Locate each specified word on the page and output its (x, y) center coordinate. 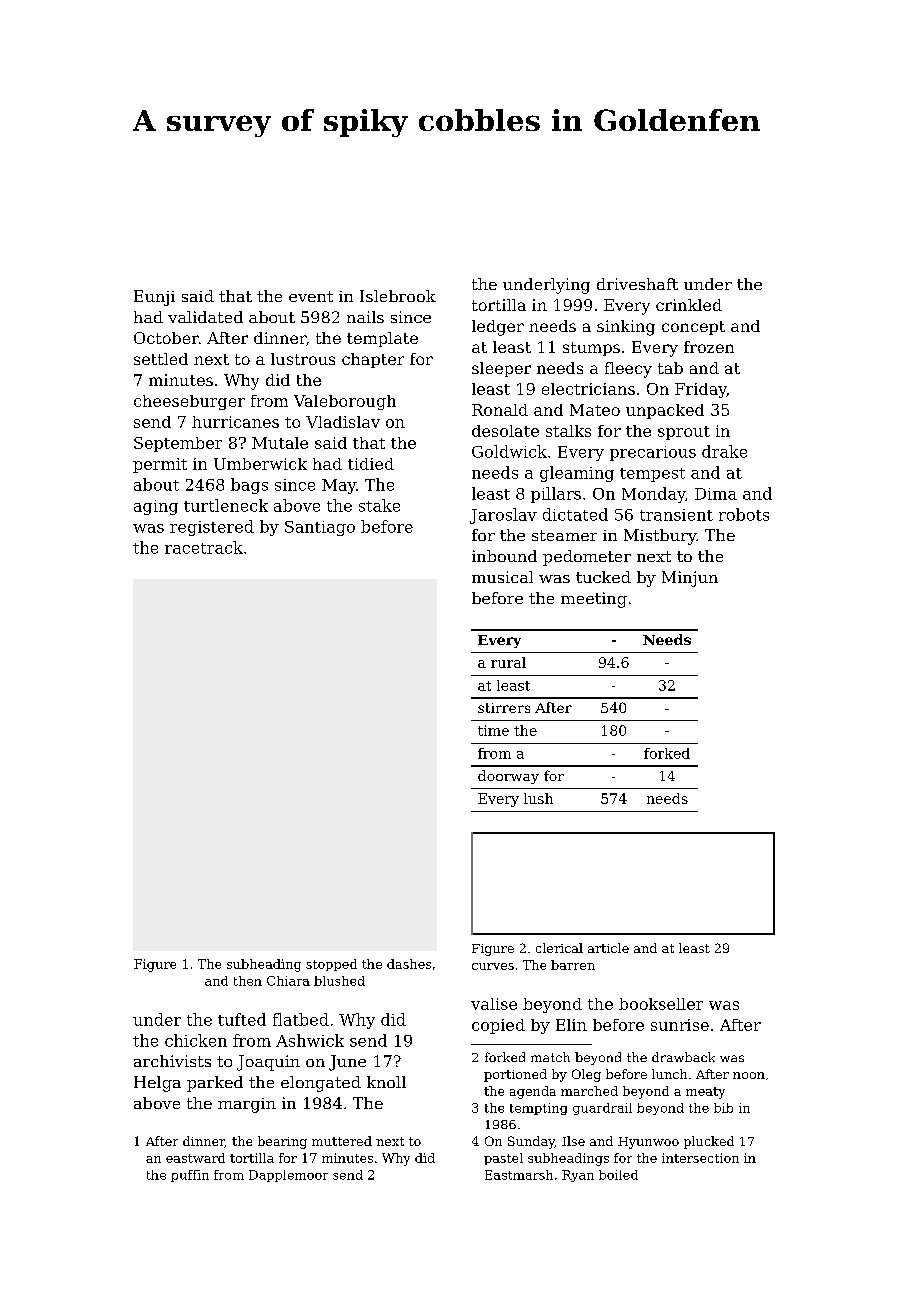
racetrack (204, 547)
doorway (508, 777)
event (311, 296)
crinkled (689, 305)
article (608, 948)
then (248, 981)
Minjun (690, 579)
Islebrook (398, 296)
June (347, 1063)
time (493, 730)
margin (247, 1105)
